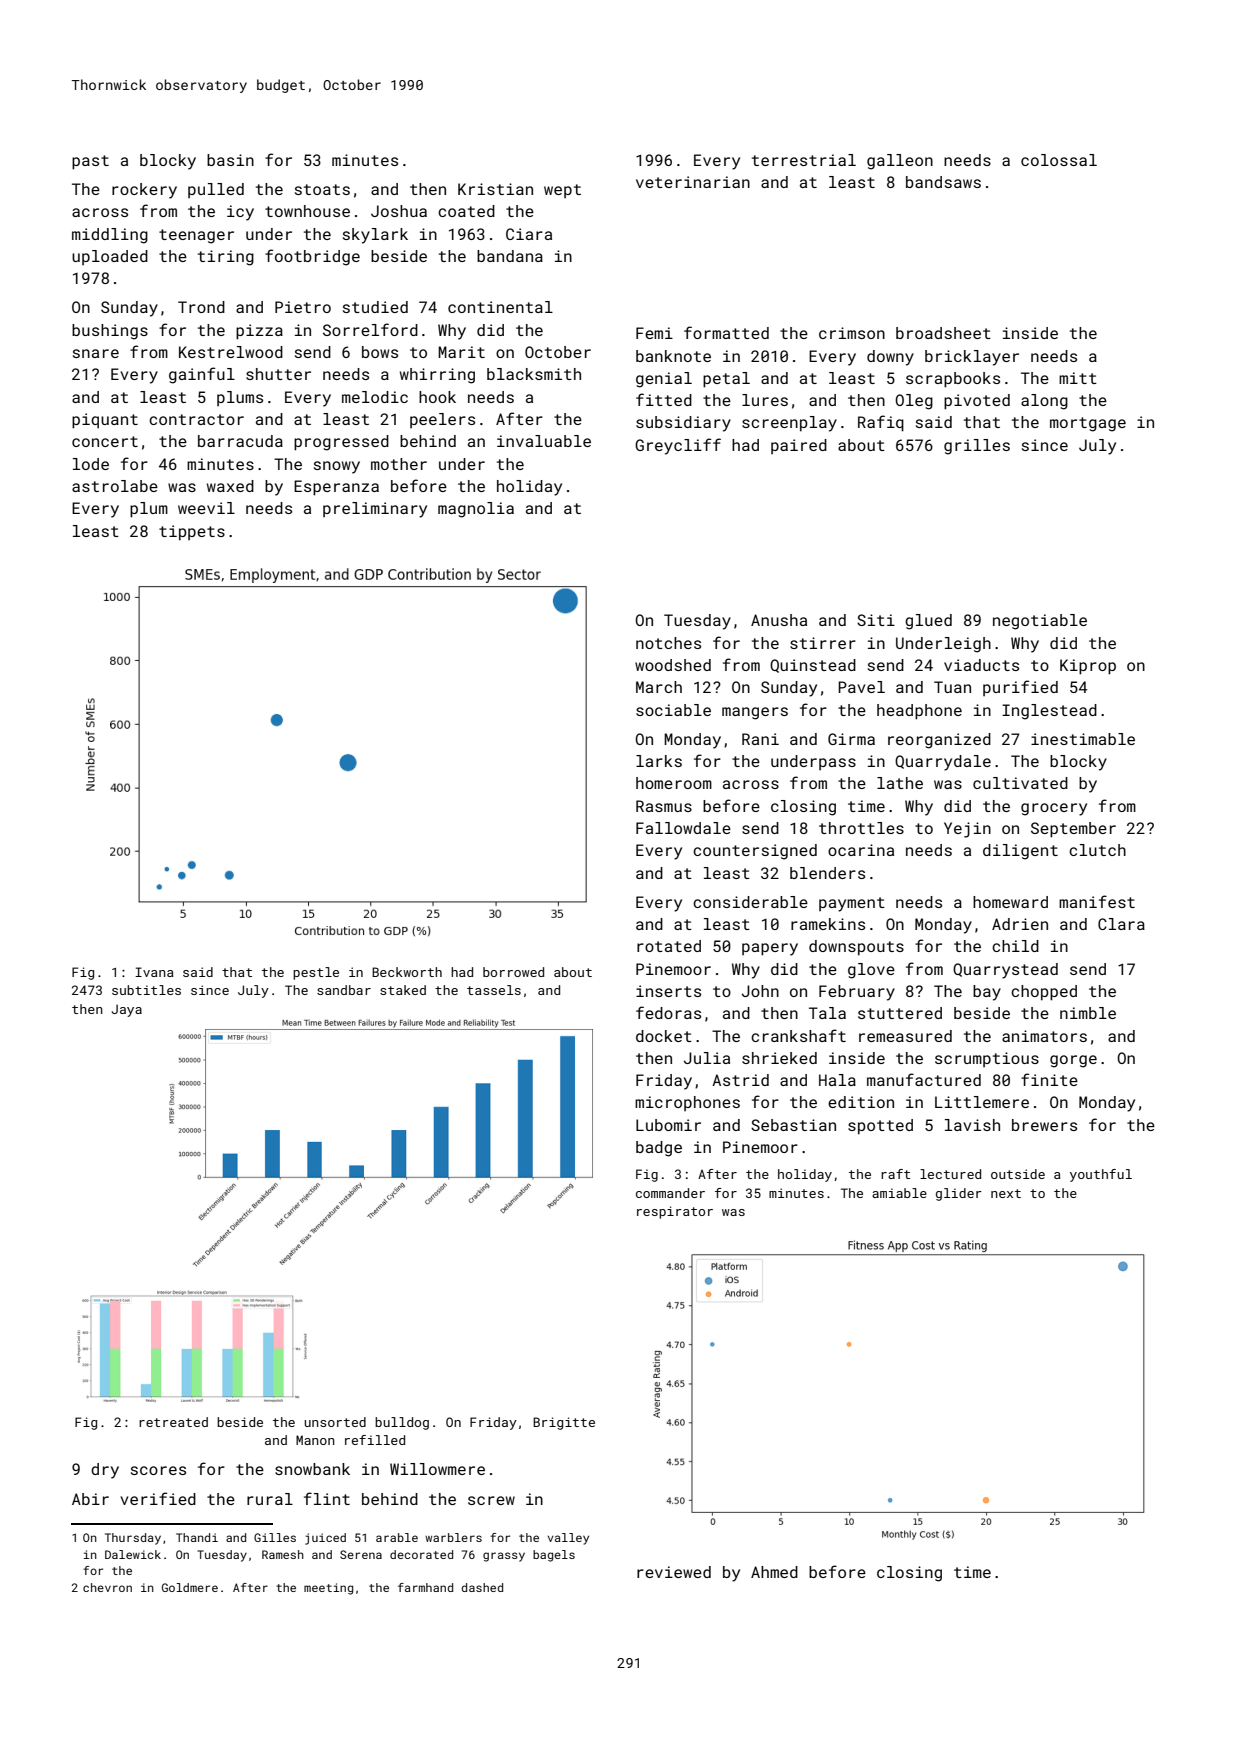 The image size is (1234, 1745). Describe the element at coordinates (328, 1589) in the image. I see `meeting` at that location.
